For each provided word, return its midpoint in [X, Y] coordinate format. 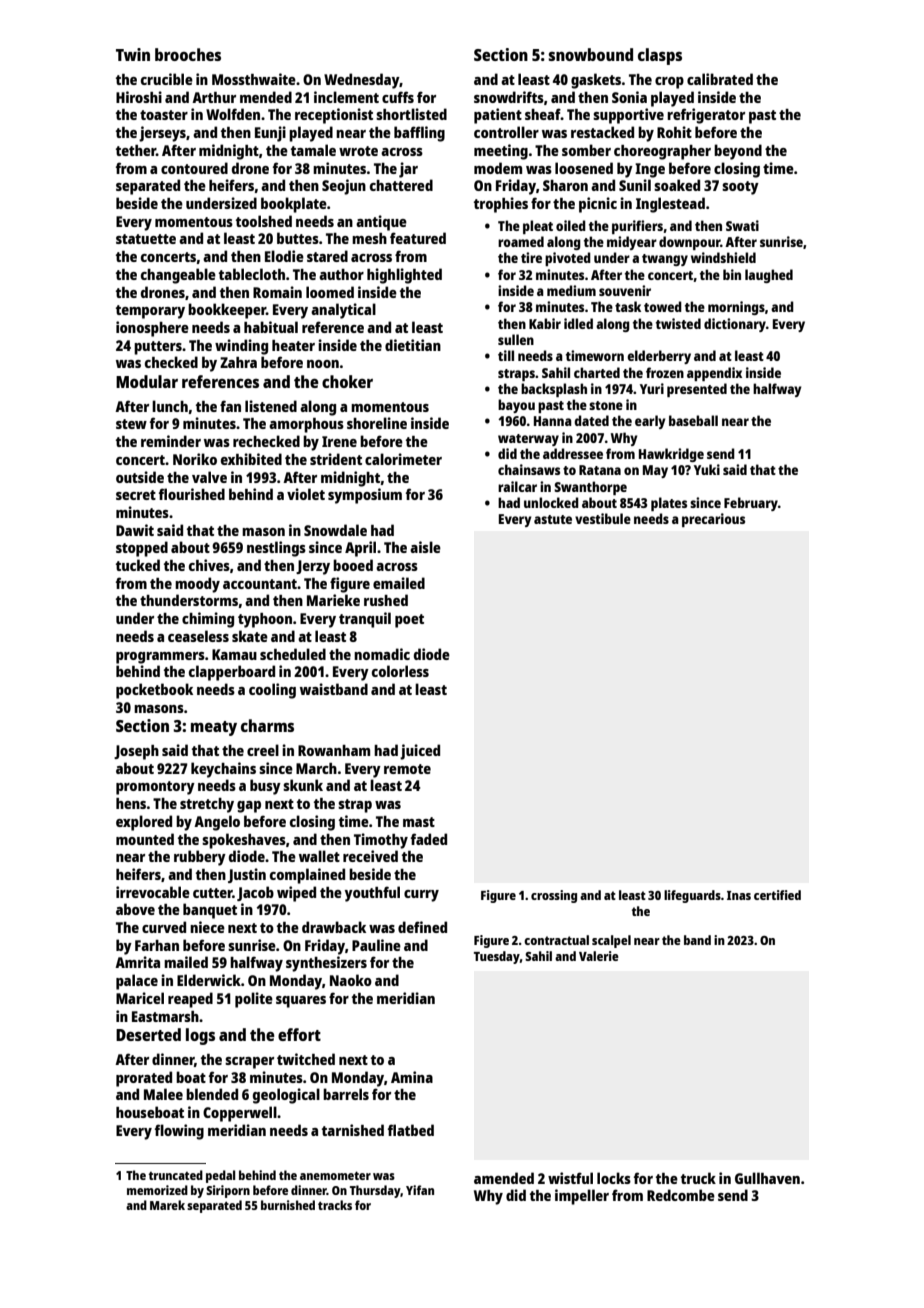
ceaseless [198, 636]
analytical [343, 311]
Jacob [255, 893]
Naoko [351, 980]
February [751, 504]
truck [698, 1178]
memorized [157, 1190]
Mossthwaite [254, 79]
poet [409, 621]
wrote [358, 151]
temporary [150, 312]
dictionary [735, 325]
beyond [738, 152]
